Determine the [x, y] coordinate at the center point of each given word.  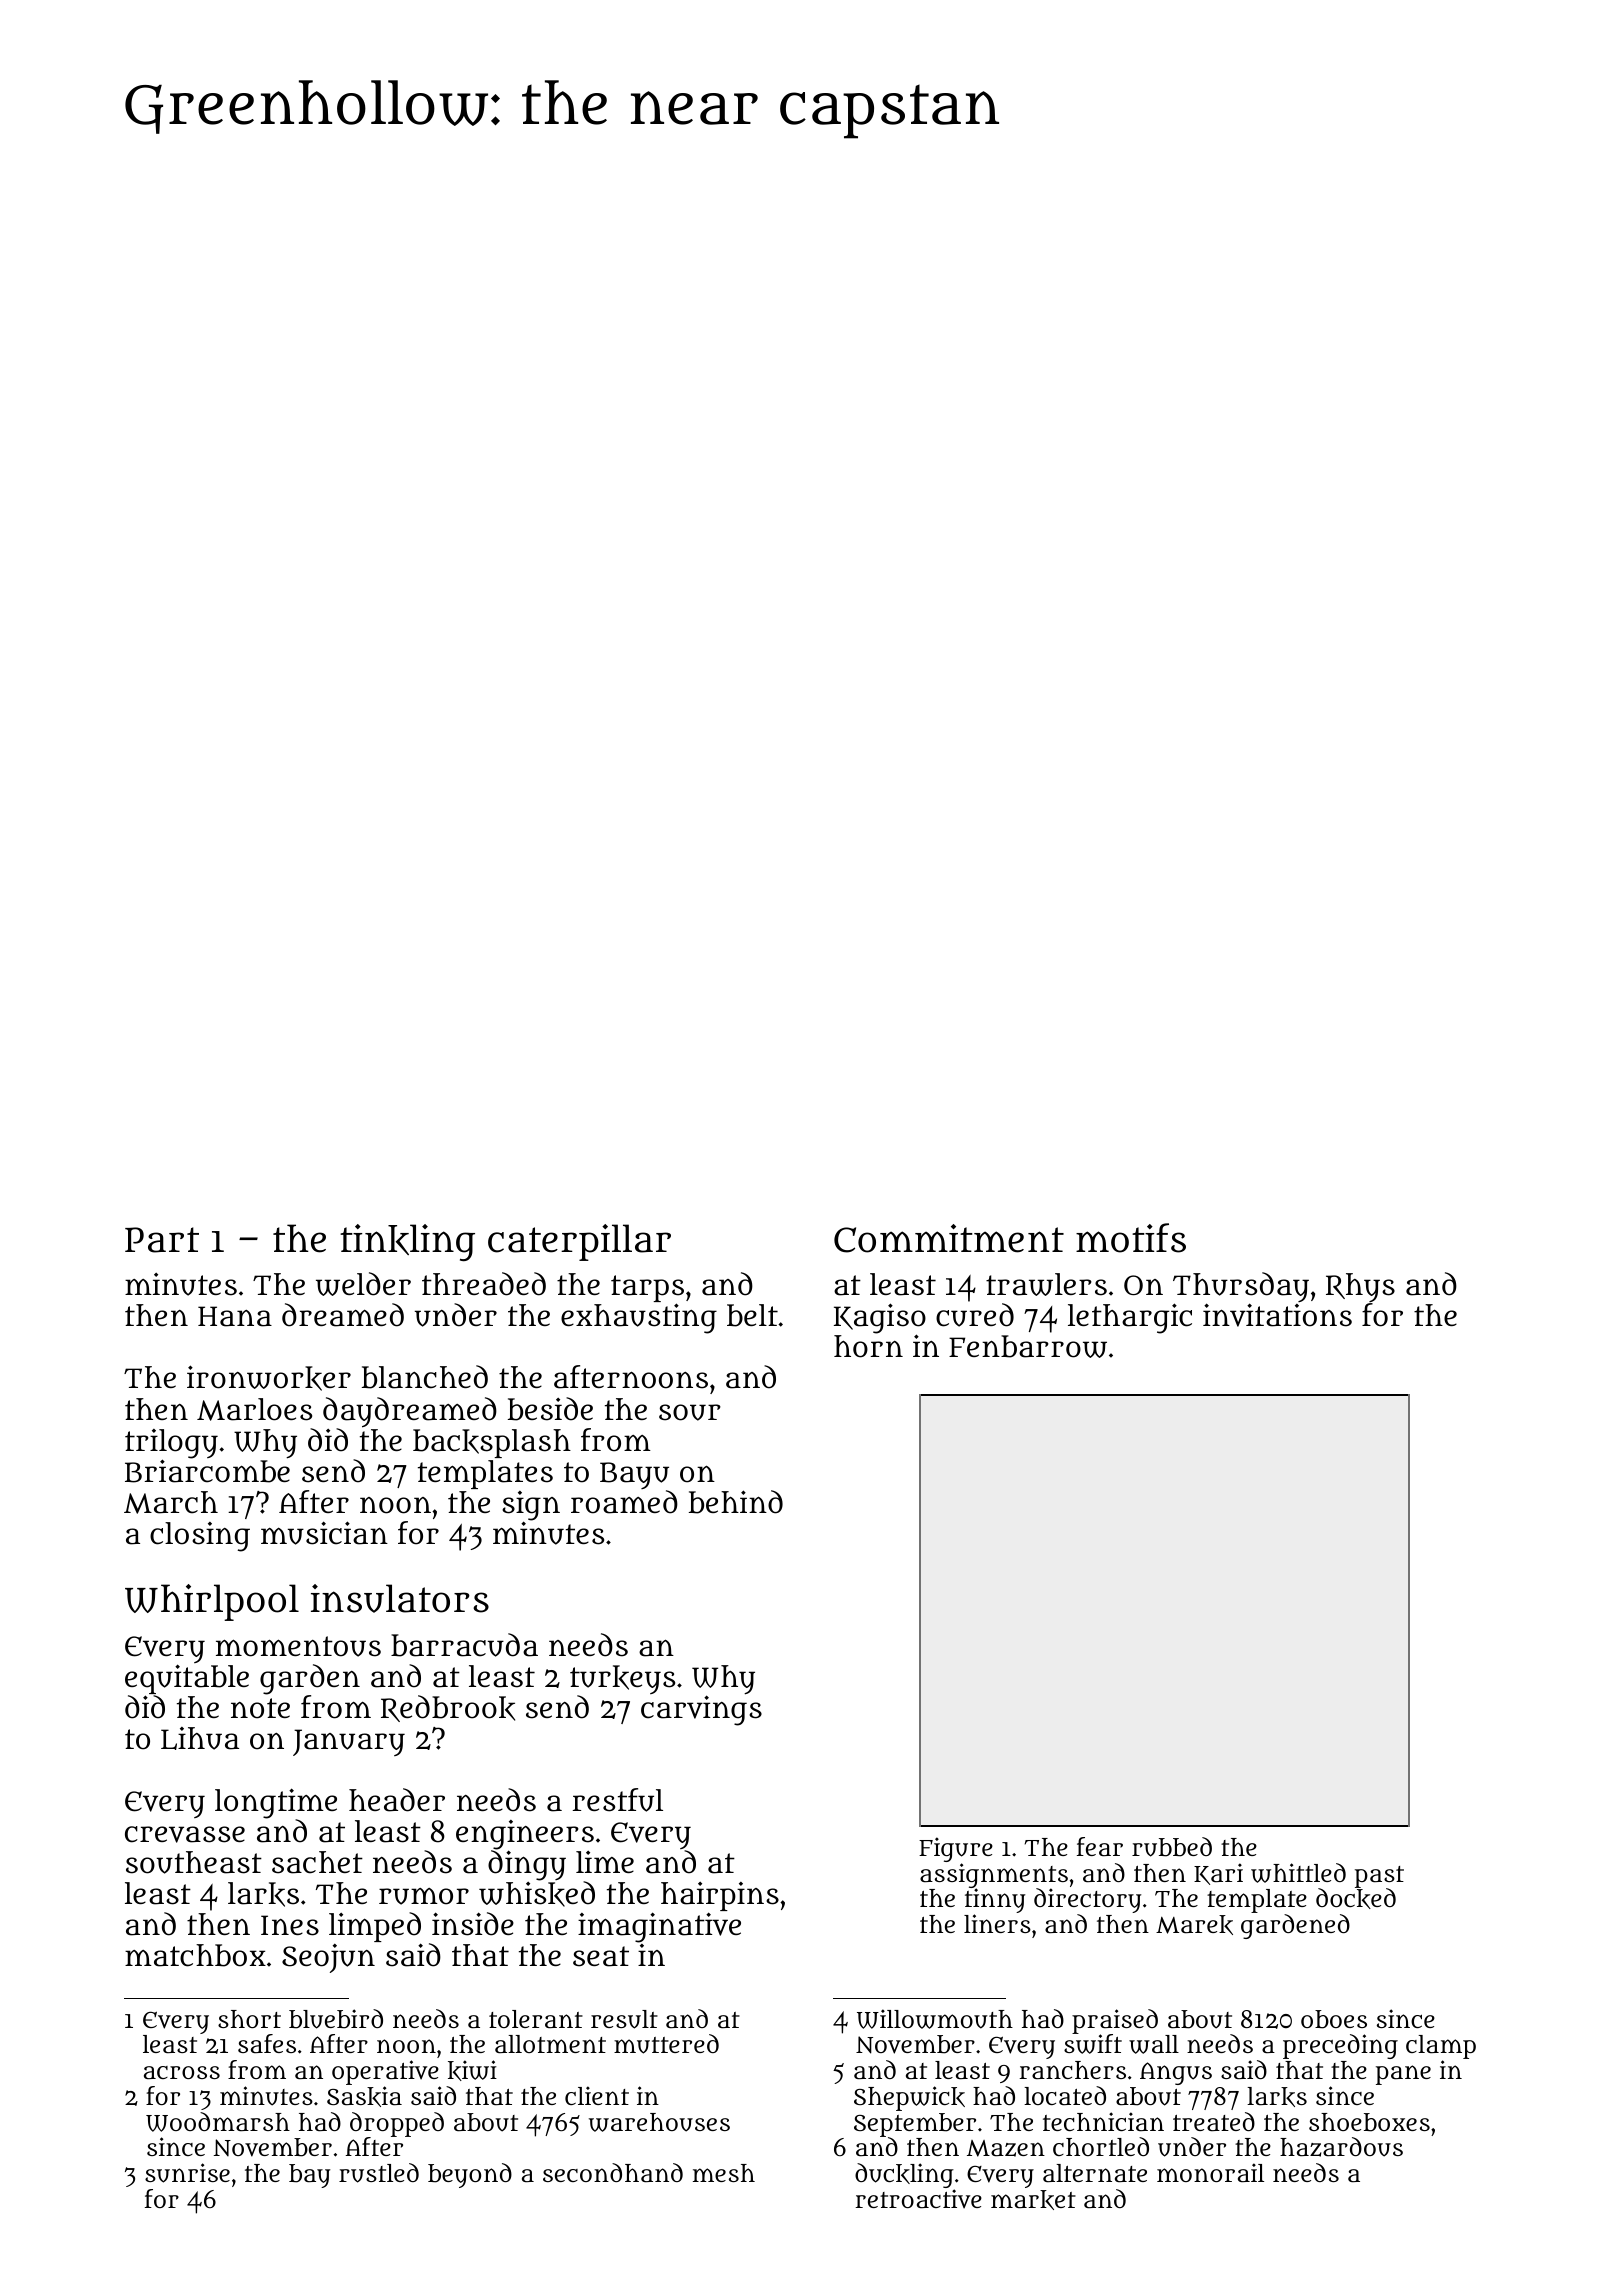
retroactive [919, 2199]
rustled [379, 2173]
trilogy [171, 1444]
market [1033, 2200]
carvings [701, 1710]
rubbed [1172, 1847]
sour [690, 1412]
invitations [1277, 1315]
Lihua [200, 1738]
